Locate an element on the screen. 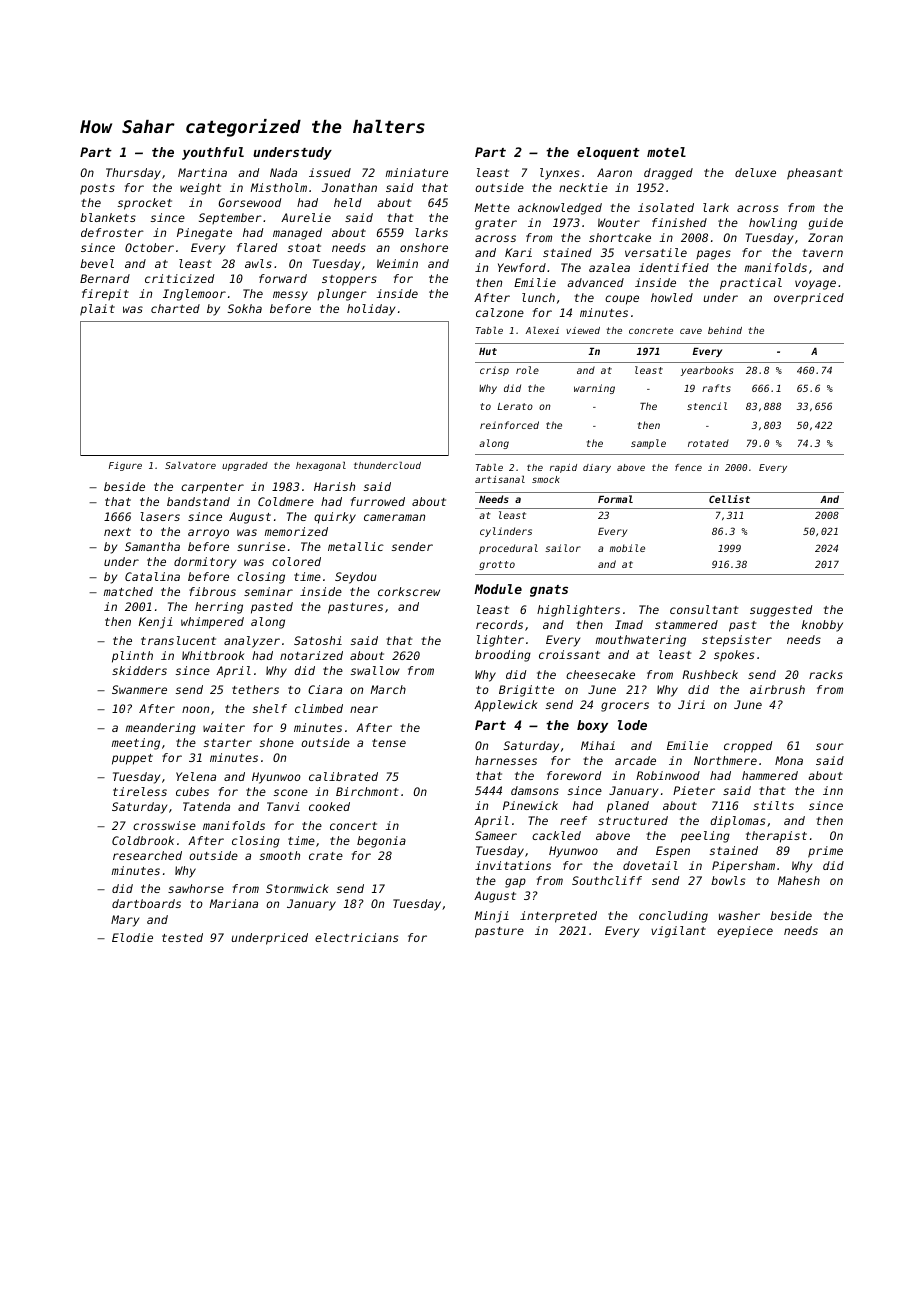 Image resolution: width=924 pixels, height=1308 pixels. stammered is located at coordinates (686, 624).
